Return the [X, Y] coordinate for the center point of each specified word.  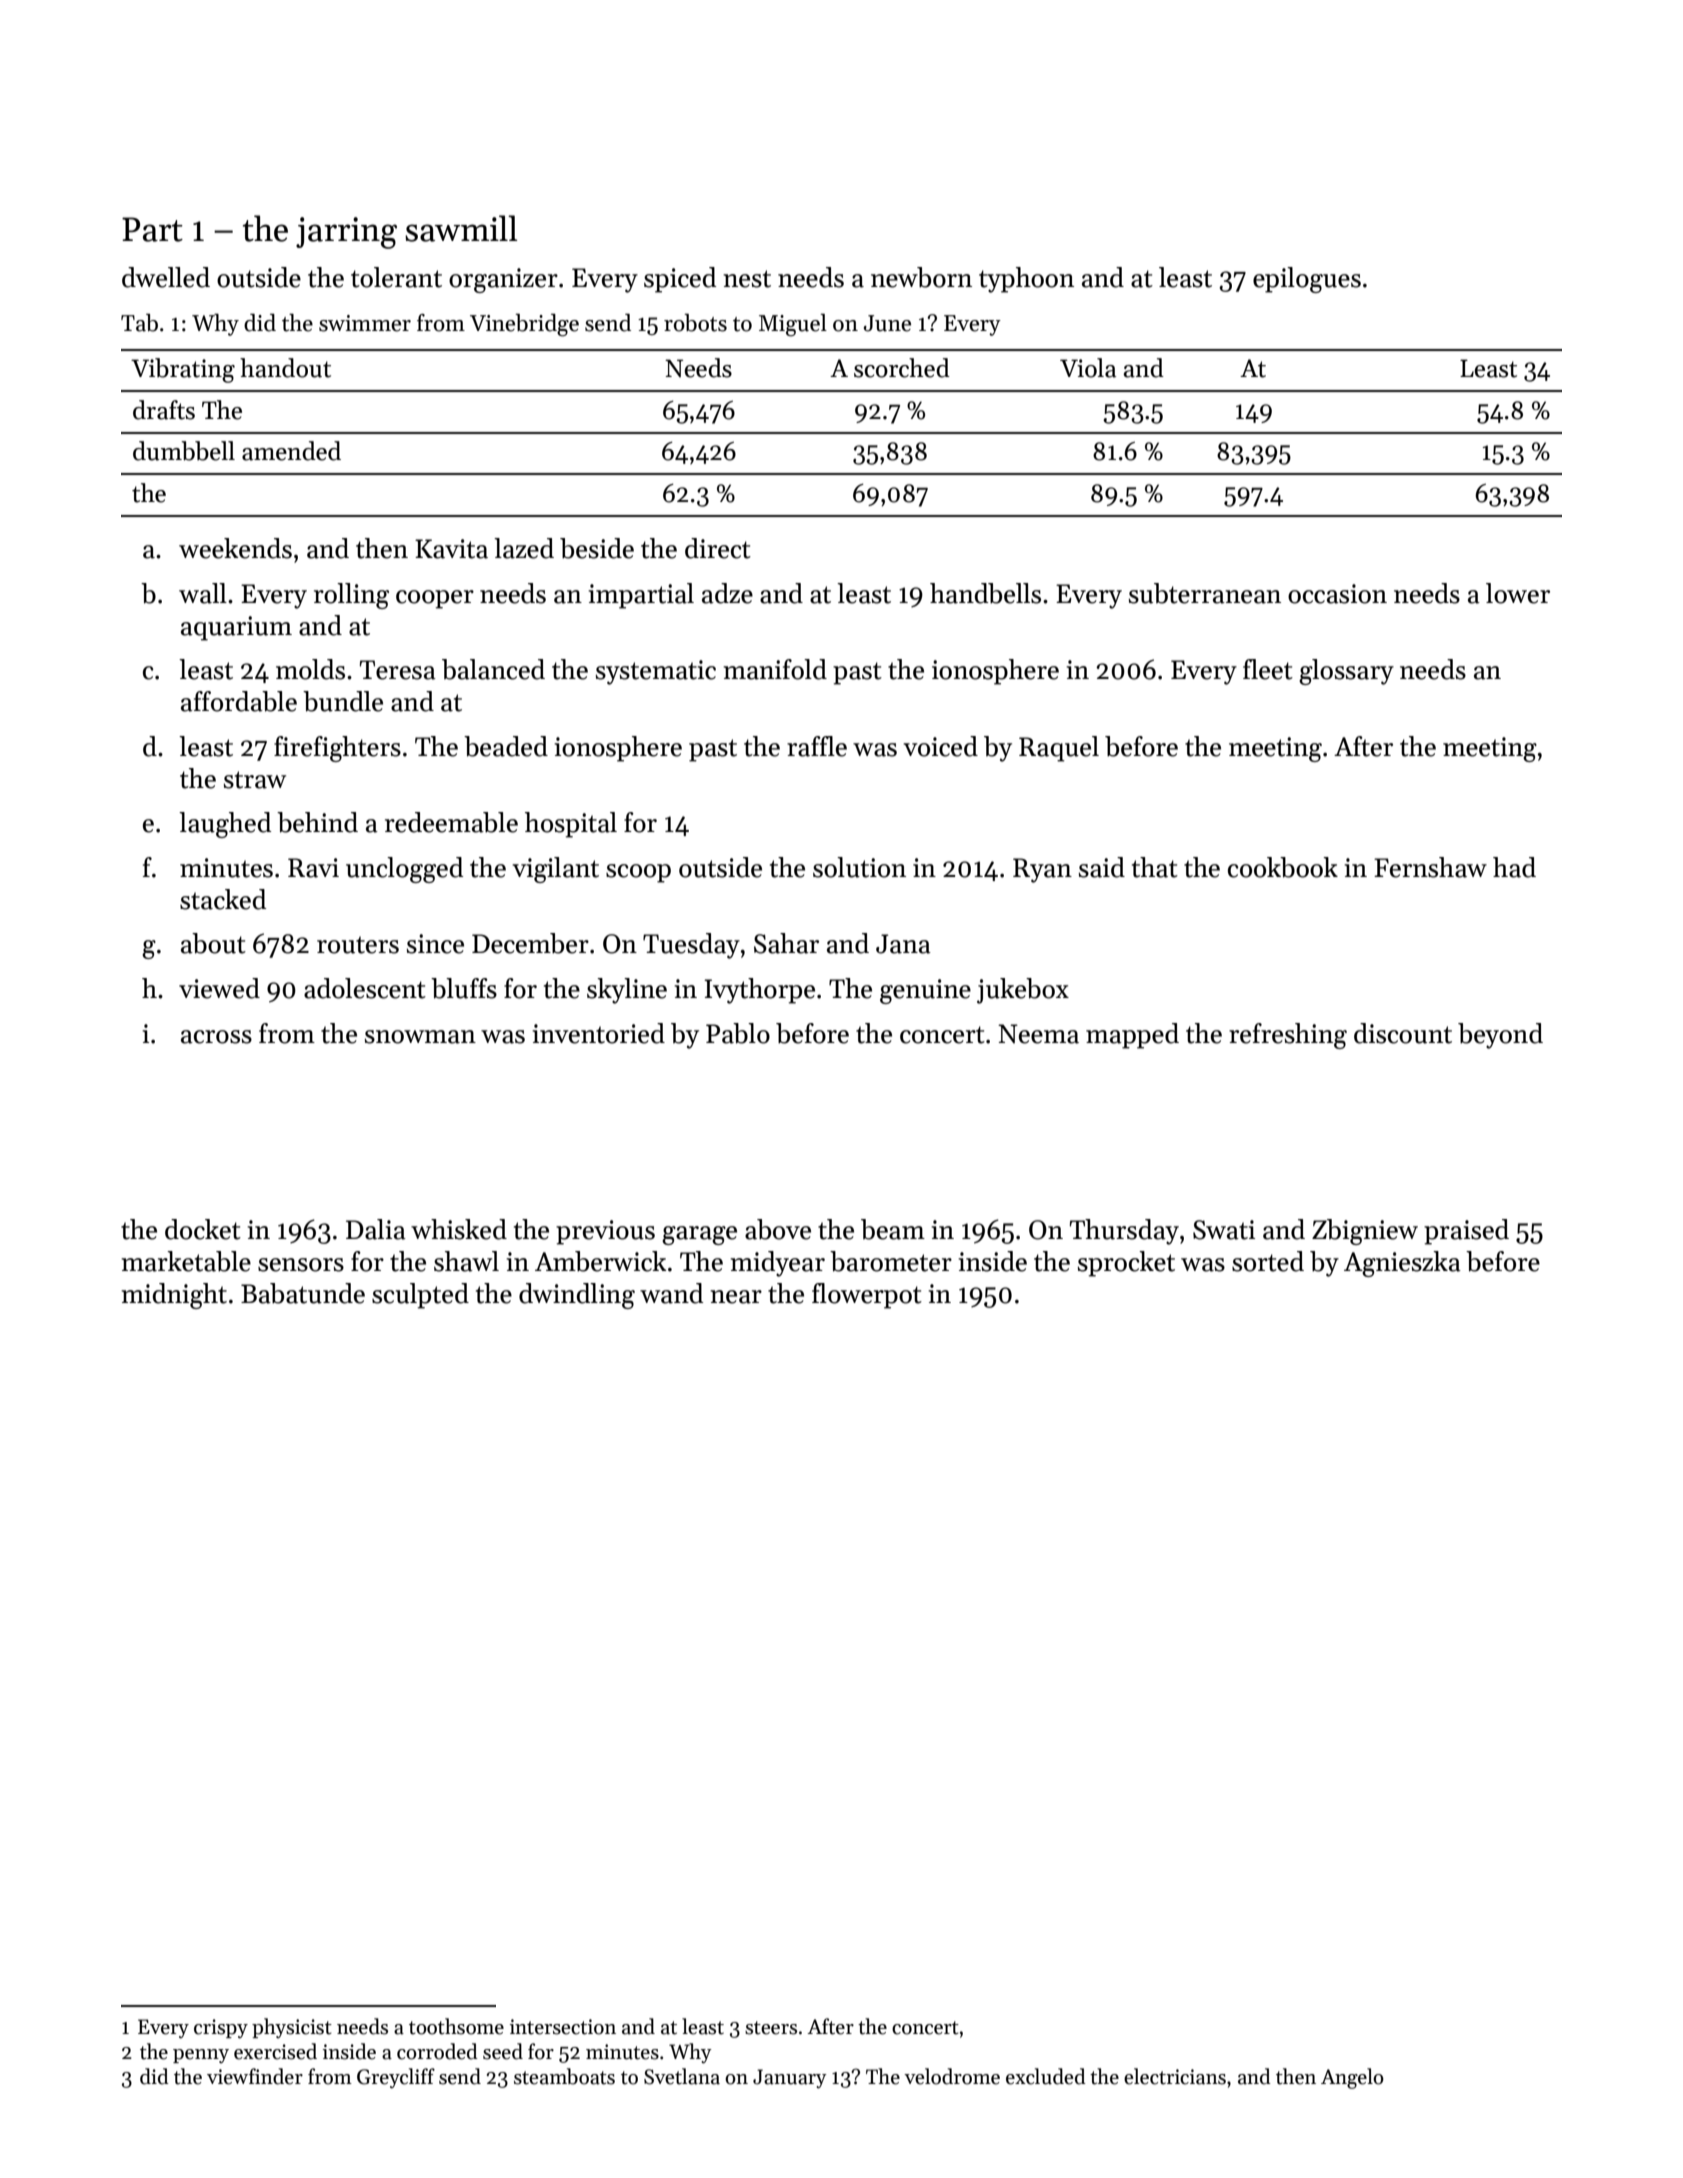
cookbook [1283, 867]
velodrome [952, 2076]
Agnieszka [1402, 1264]
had [1514, 867]
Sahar [786, 943]
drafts [164, 410]
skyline [627, 991]
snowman [420, 1037]
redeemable [451, 822]
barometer [891, 1261]
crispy [221, 2028]
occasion [1337, 594]
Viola [1088, 368]
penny [201, 2056]
